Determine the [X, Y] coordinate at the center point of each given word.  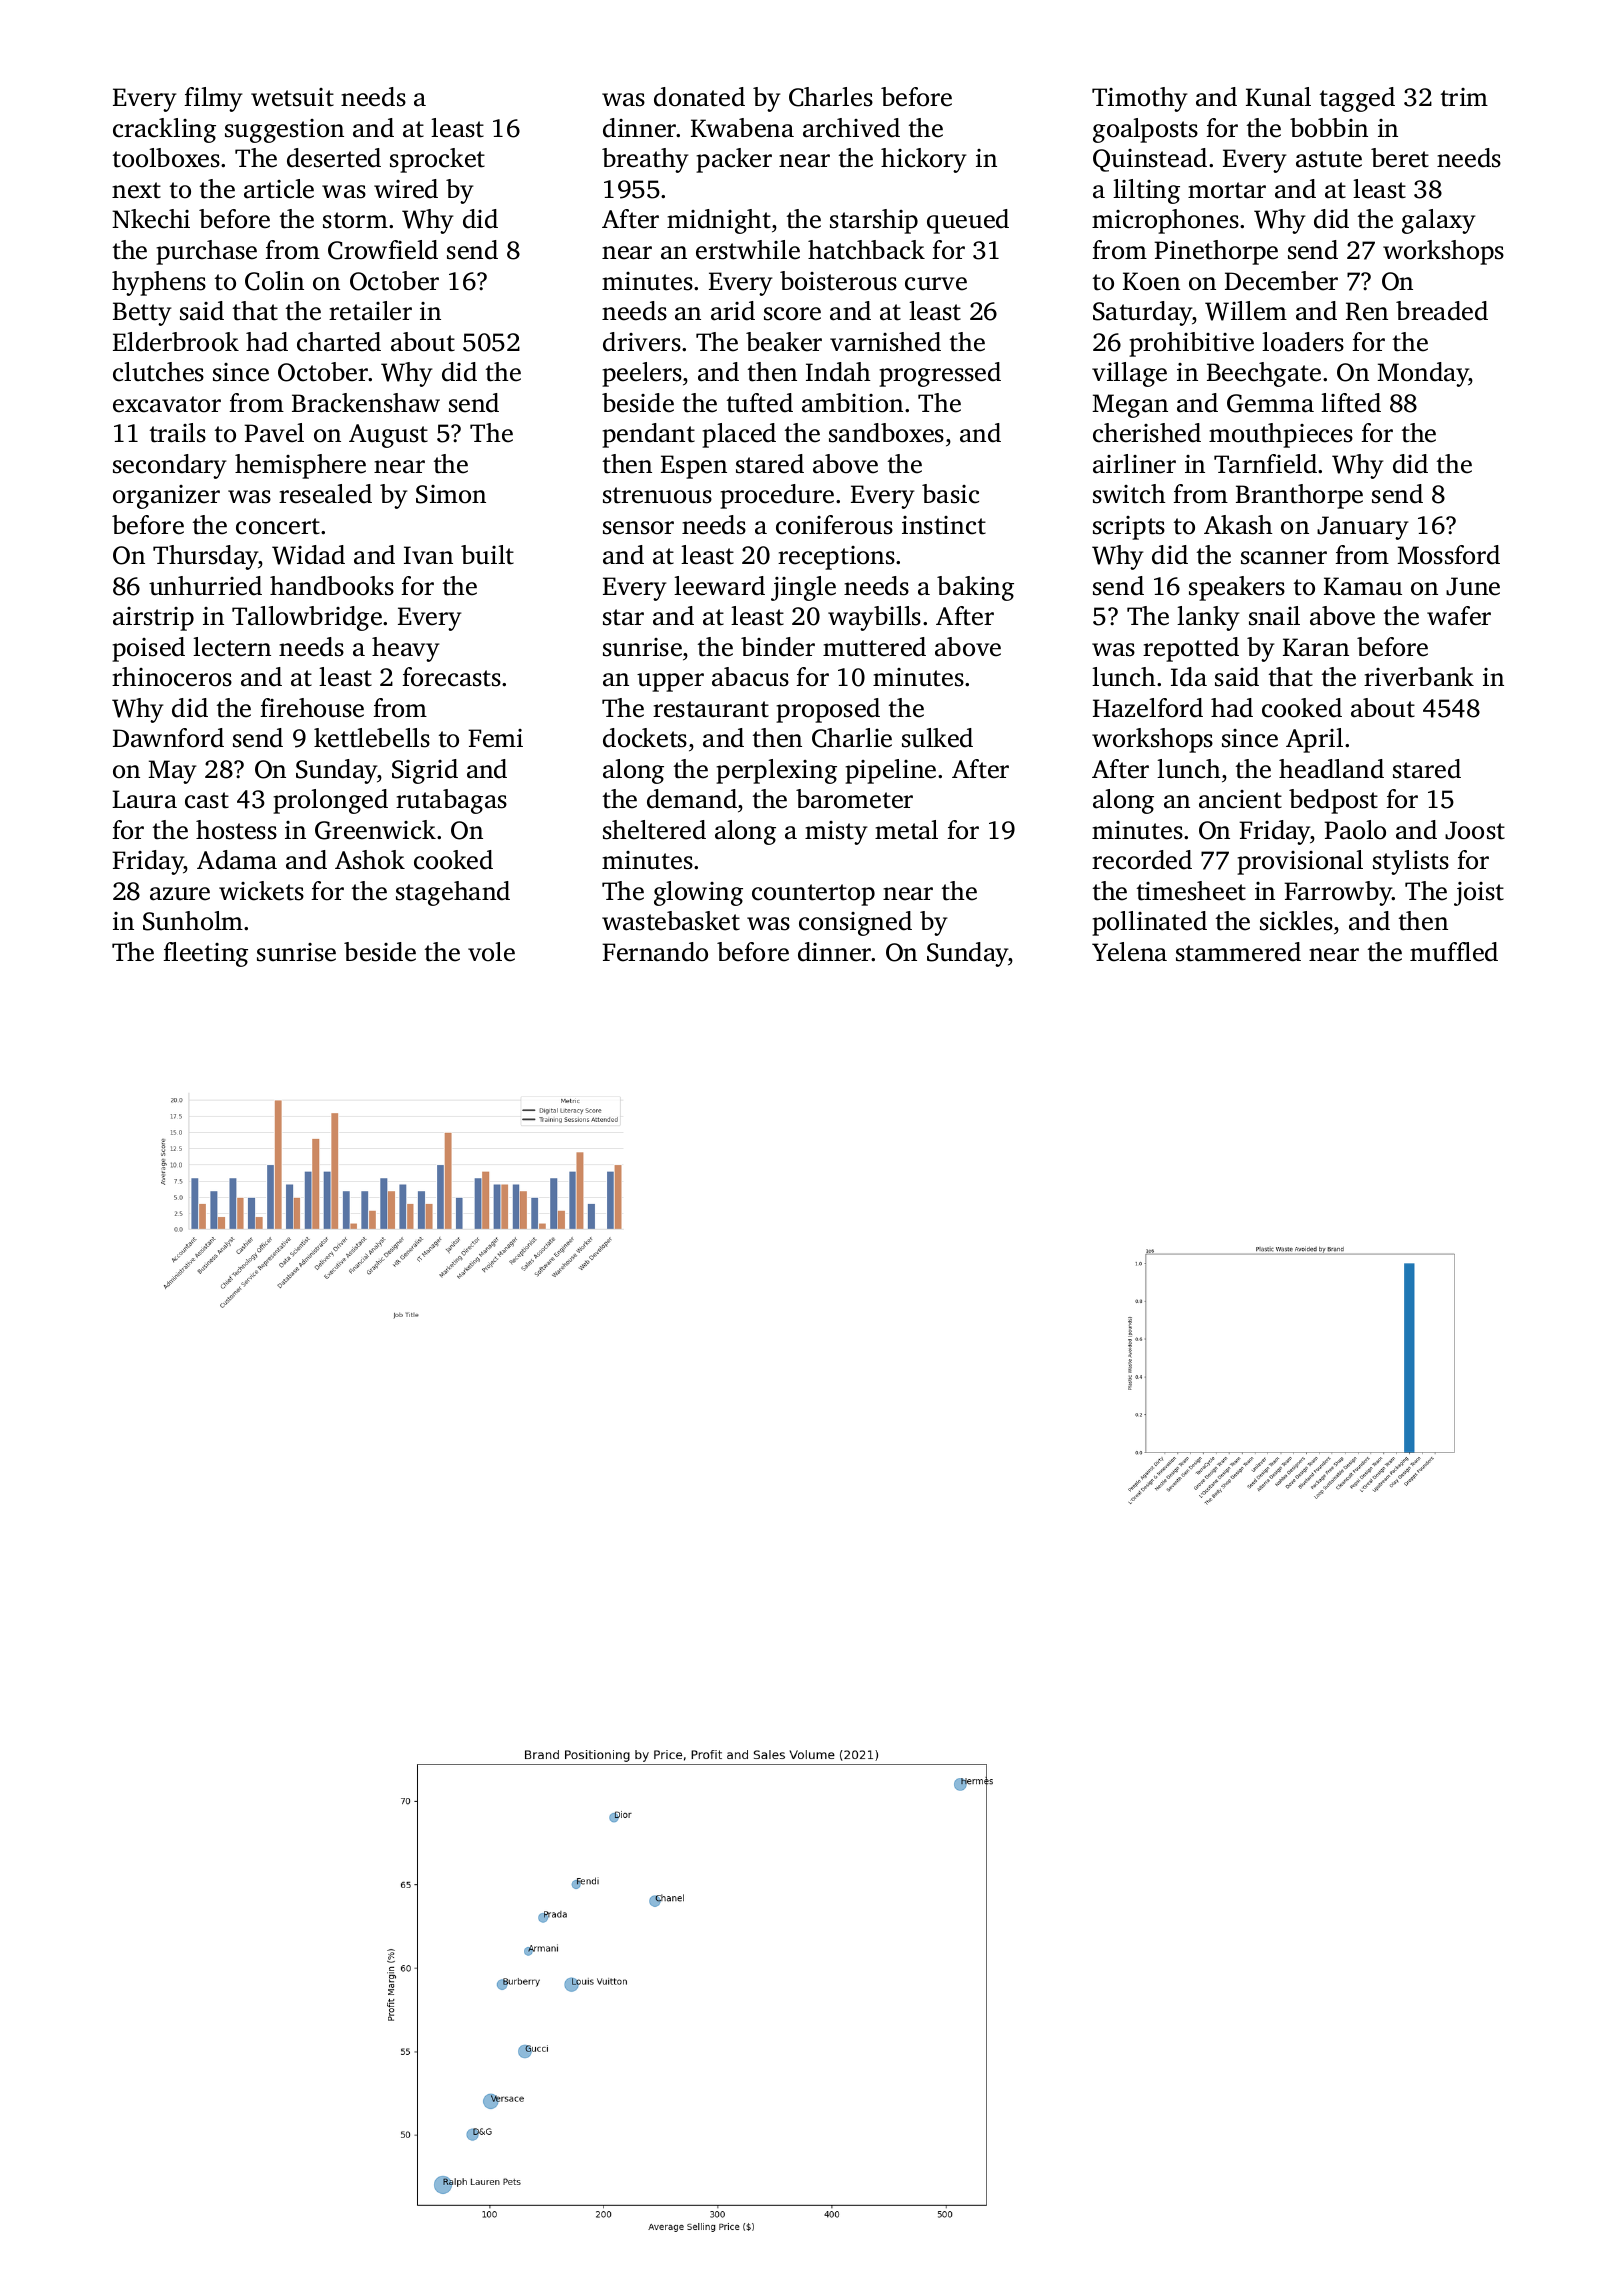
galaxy [1439, 221]
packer [734, 160]
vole [491, 952]
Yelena [1129, 952]
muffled [1454, 952]
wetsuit [292, 97]
